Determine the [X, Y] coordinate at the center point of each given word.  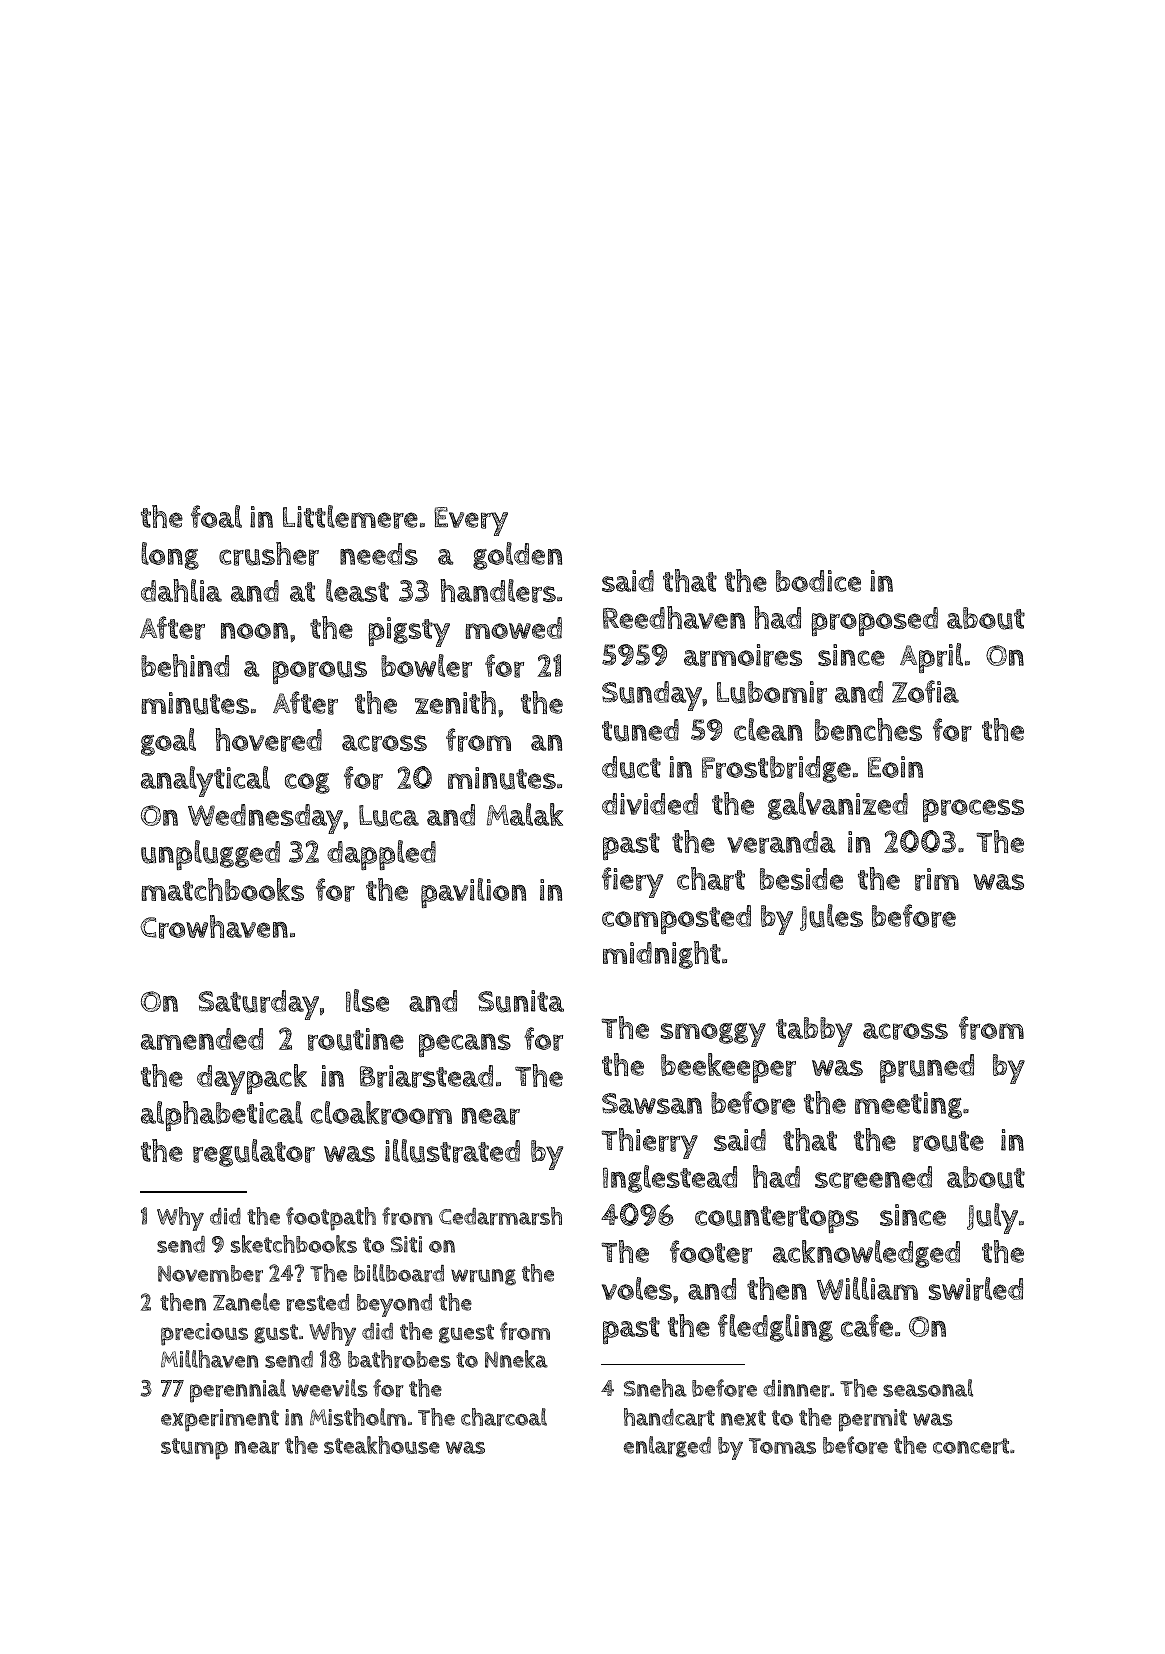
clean [768, 729]
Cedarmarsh [500, 1216]
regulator [254, 1153]
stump [194, 1449]
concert [971, 1446]
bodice [818, 581]
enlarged [667, 1447]
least [357, 590]
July [992, 1218]
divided [650, 804]
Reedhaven [674, 617]
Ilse [367, 1000]
